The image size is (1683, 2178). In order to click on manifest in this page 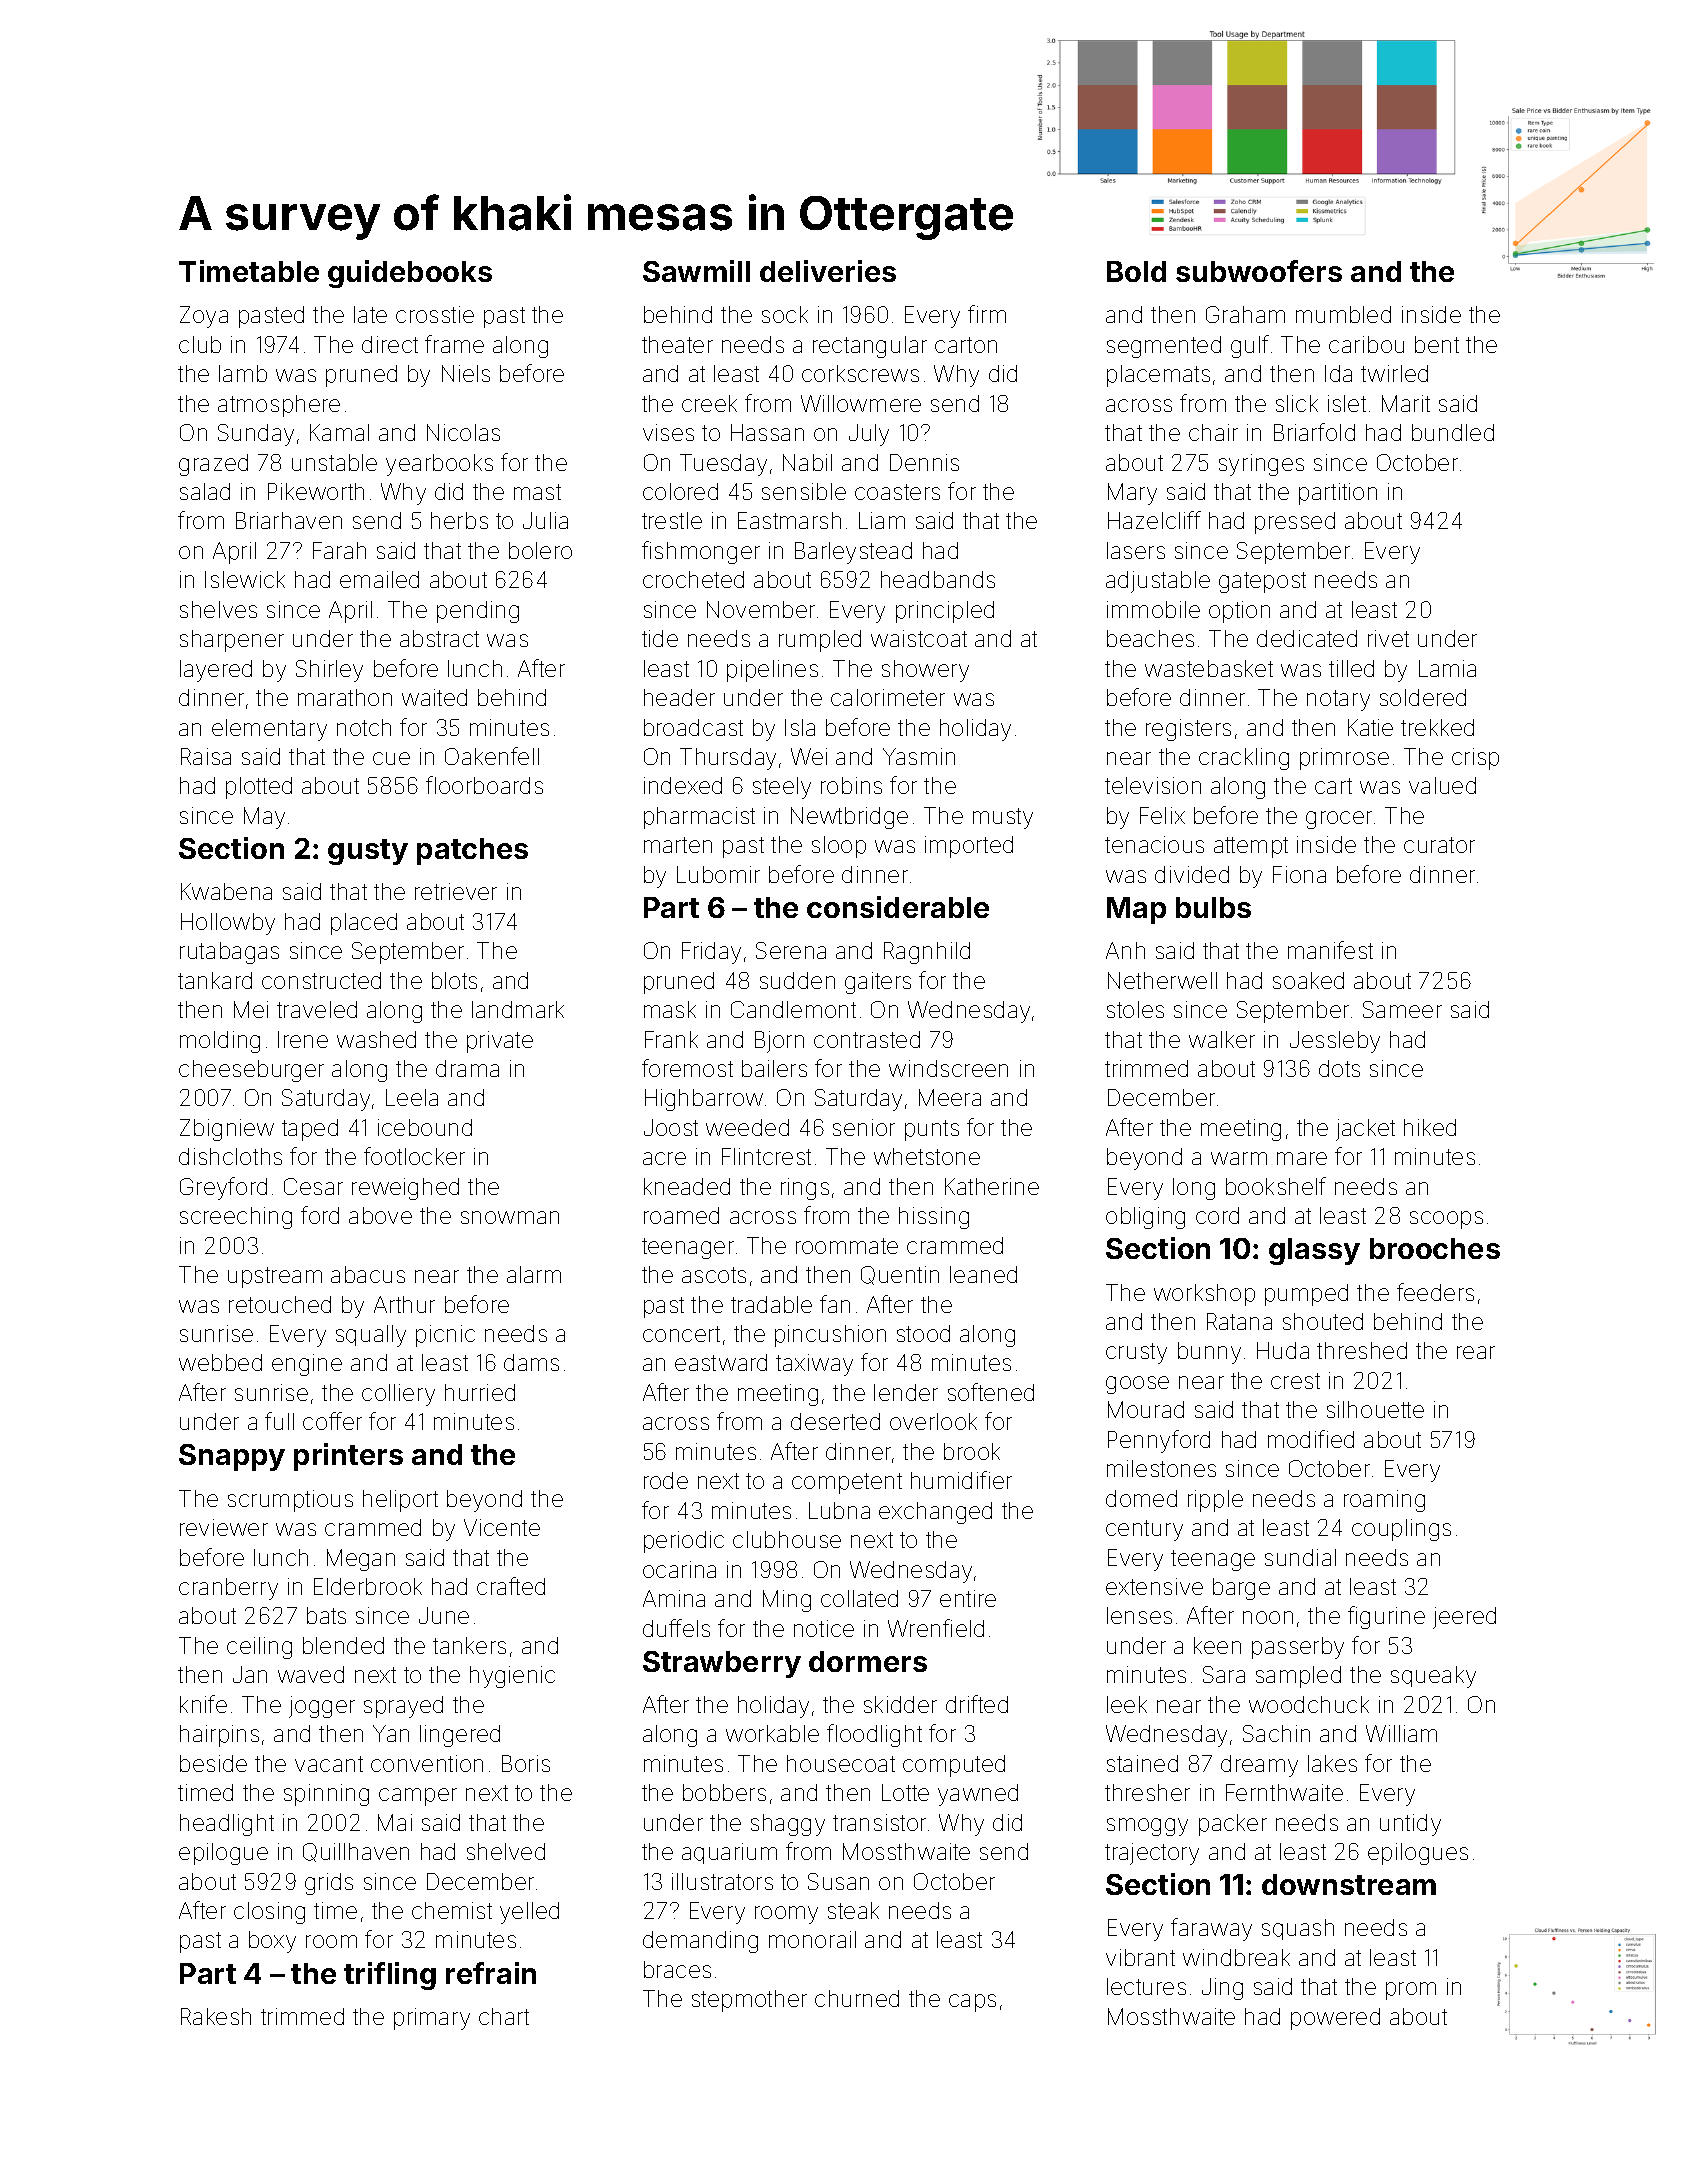, I will do `click(1330, 950)`.
